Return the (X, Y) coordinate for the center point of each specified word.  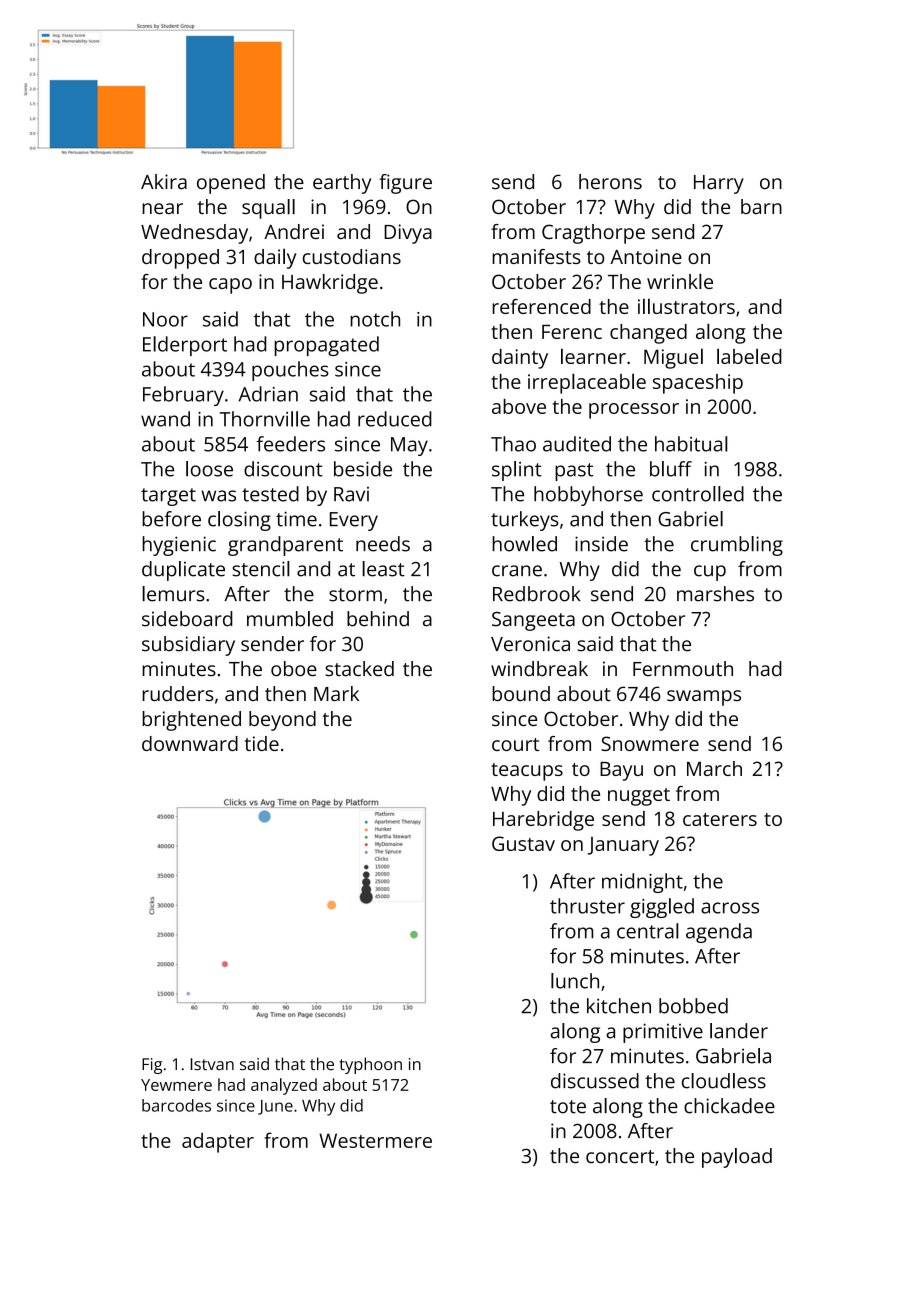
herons (610, 182)
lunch (575, 981)
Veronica (530, 644)
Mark (336, 693)
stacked (359, 669)
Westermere (375, 1140)
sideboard (187, 619)
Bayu (621, 771)
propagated (327, 346)
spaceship (698, 384)
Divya (408, 234)
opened (231, 184)
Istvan (212, 1064)
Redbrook (537, 594)
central (648, 931)
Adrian (268, 394)
